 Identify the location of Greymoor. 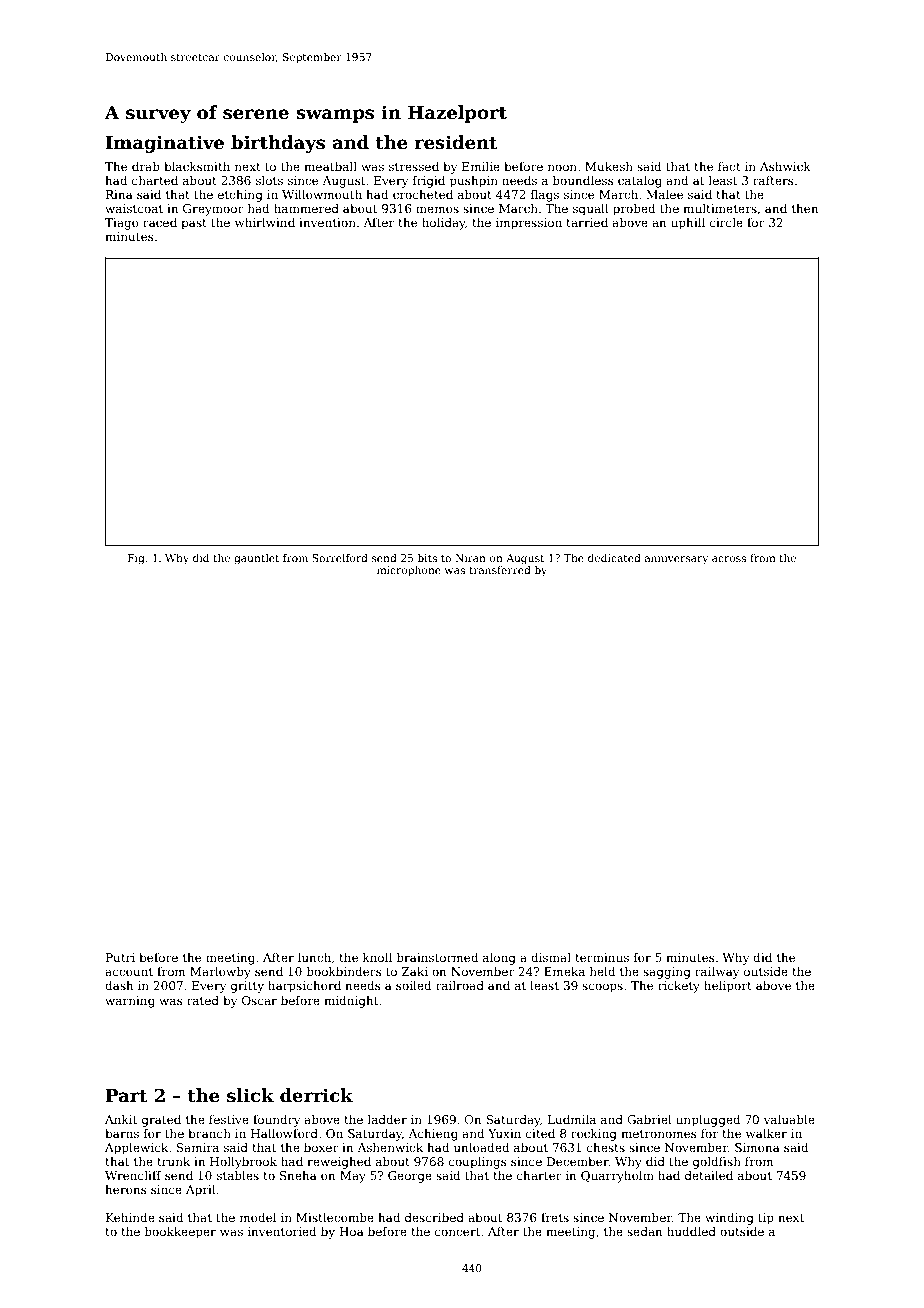
(213, 210).
